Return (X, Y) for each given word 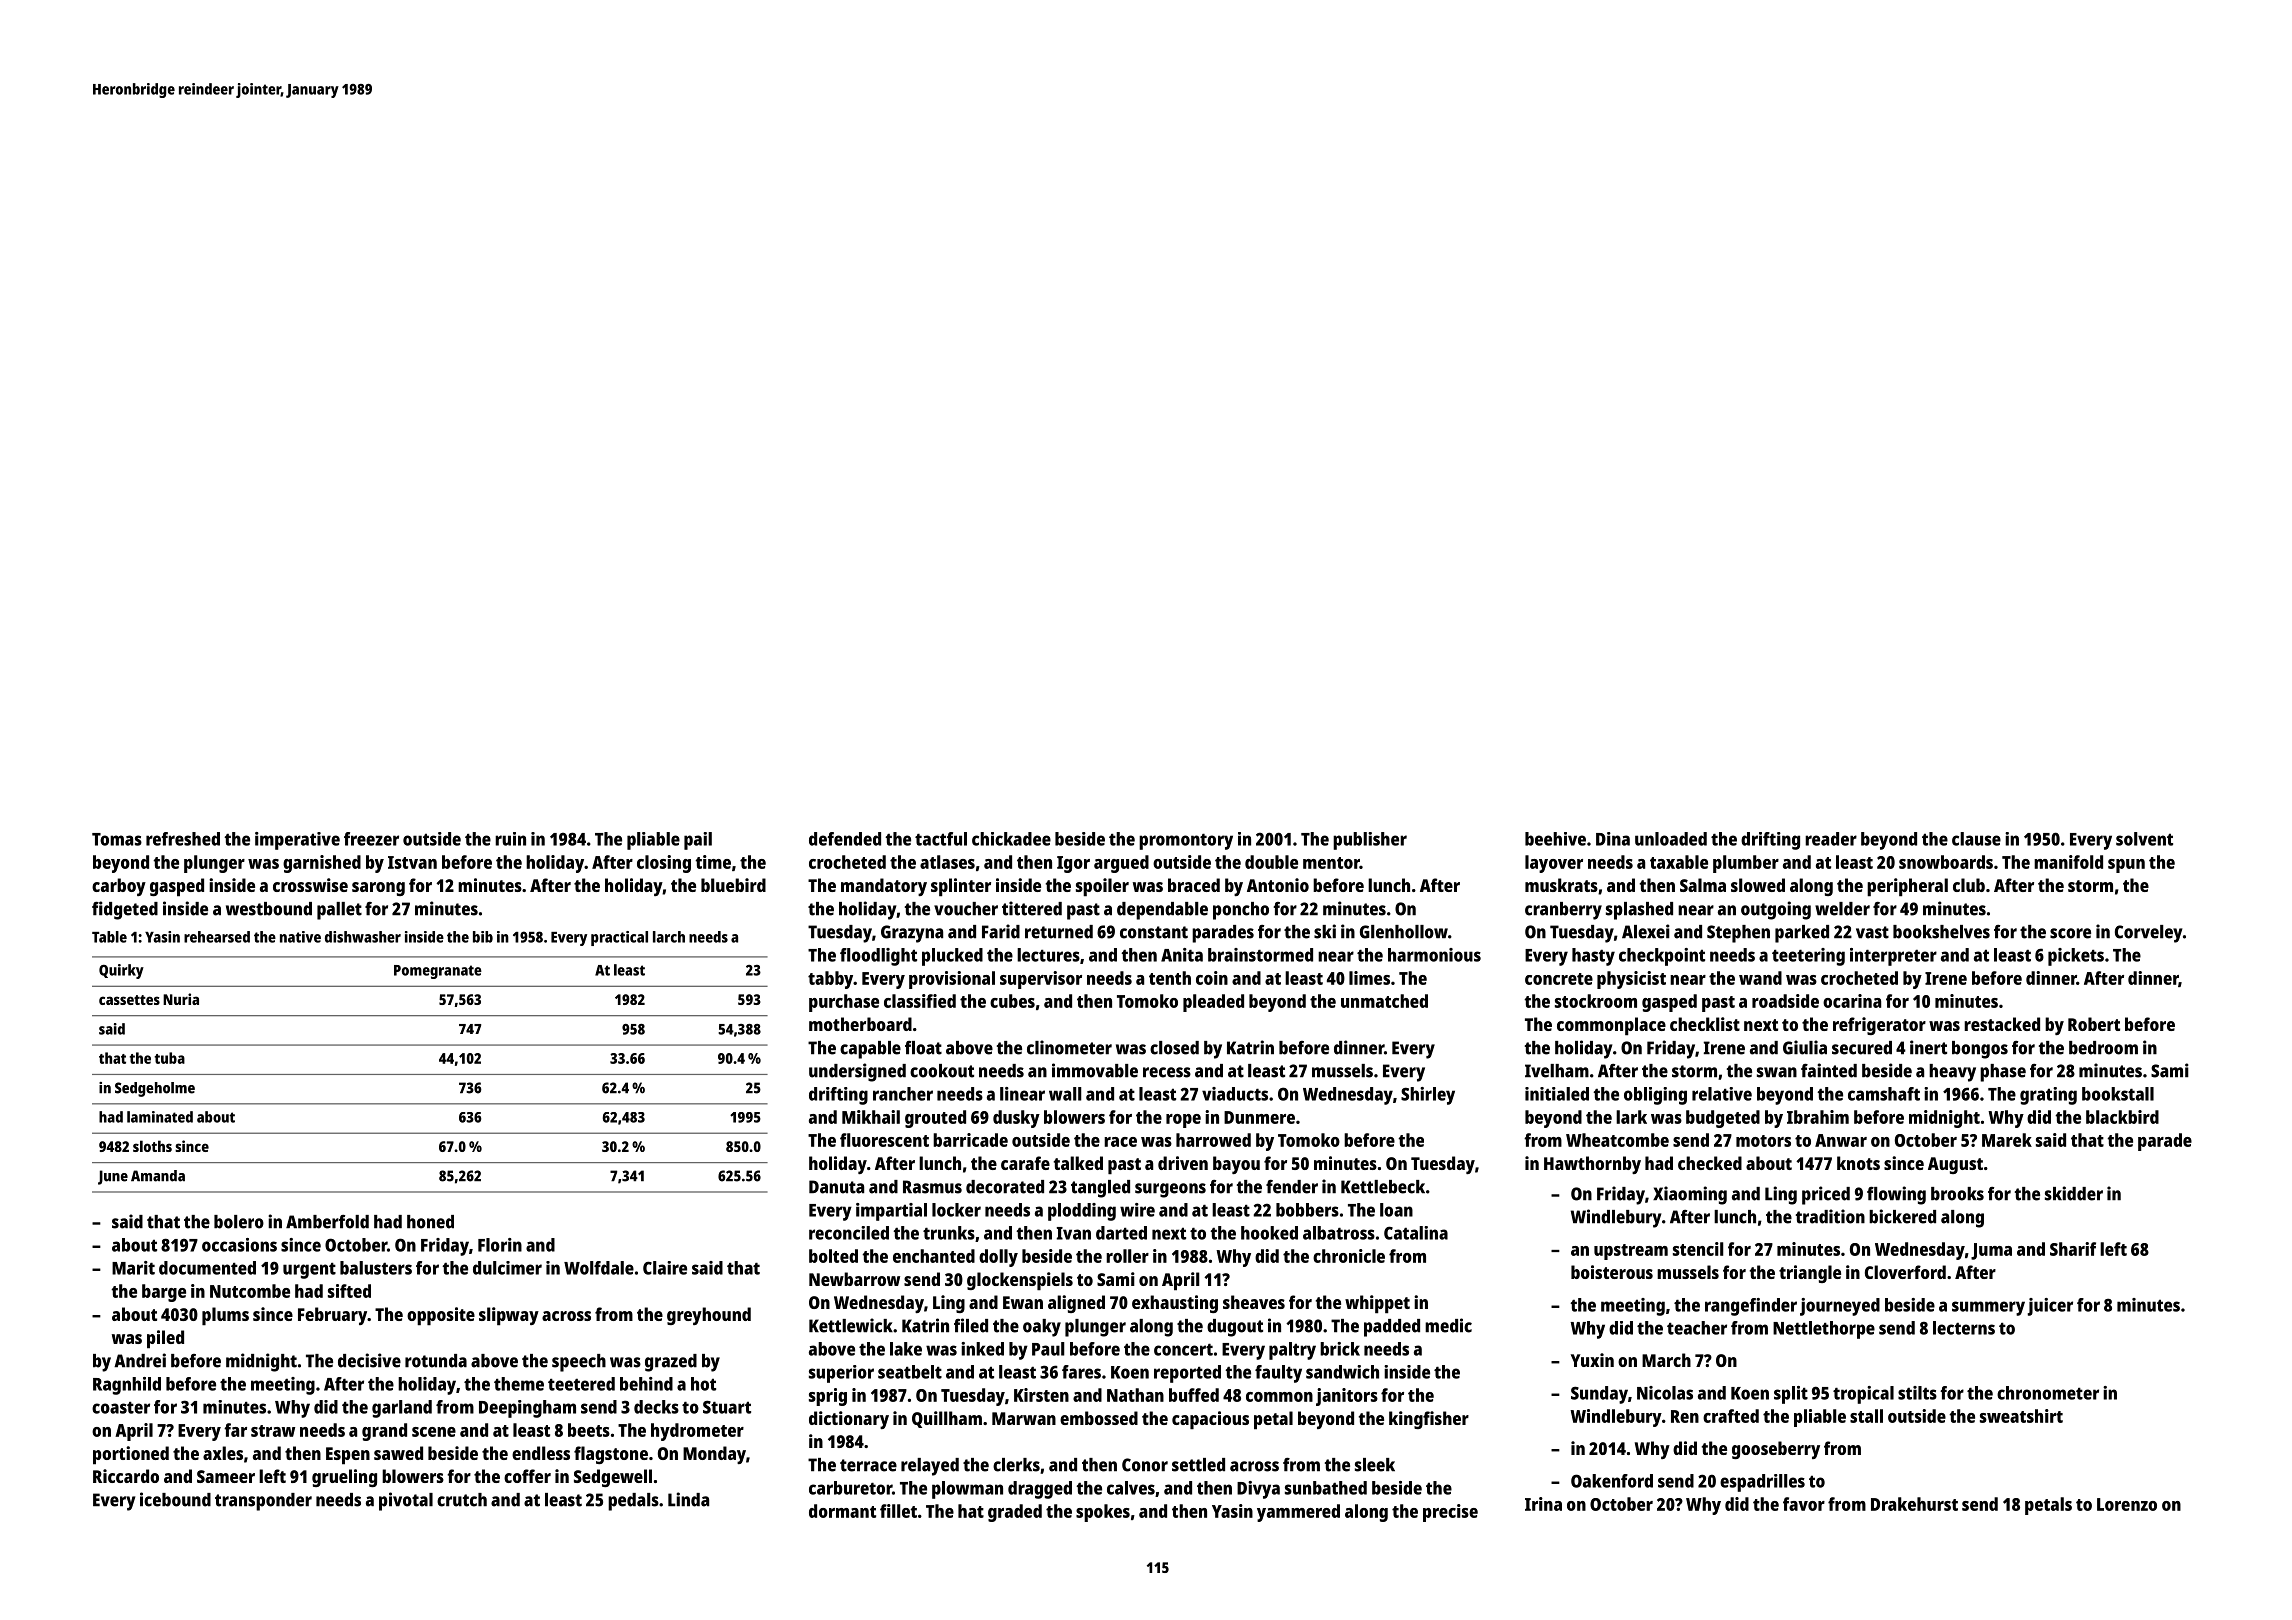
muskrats (1561, 885)
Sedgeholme (155, 1089)
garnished (322, 864)
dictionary (849, 1420)
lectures (1048, 955)
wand (1760, 978)
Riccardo (126, 1476)
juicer (2050, 1307)
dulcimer (507, 1268)
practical (619, 938)
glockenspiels (1020, 1281)
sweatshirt (2021, 1416)
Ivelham (1557, 1071)
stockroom (1596, 1001)
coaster (121, 1407)
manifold (2068, 862)
